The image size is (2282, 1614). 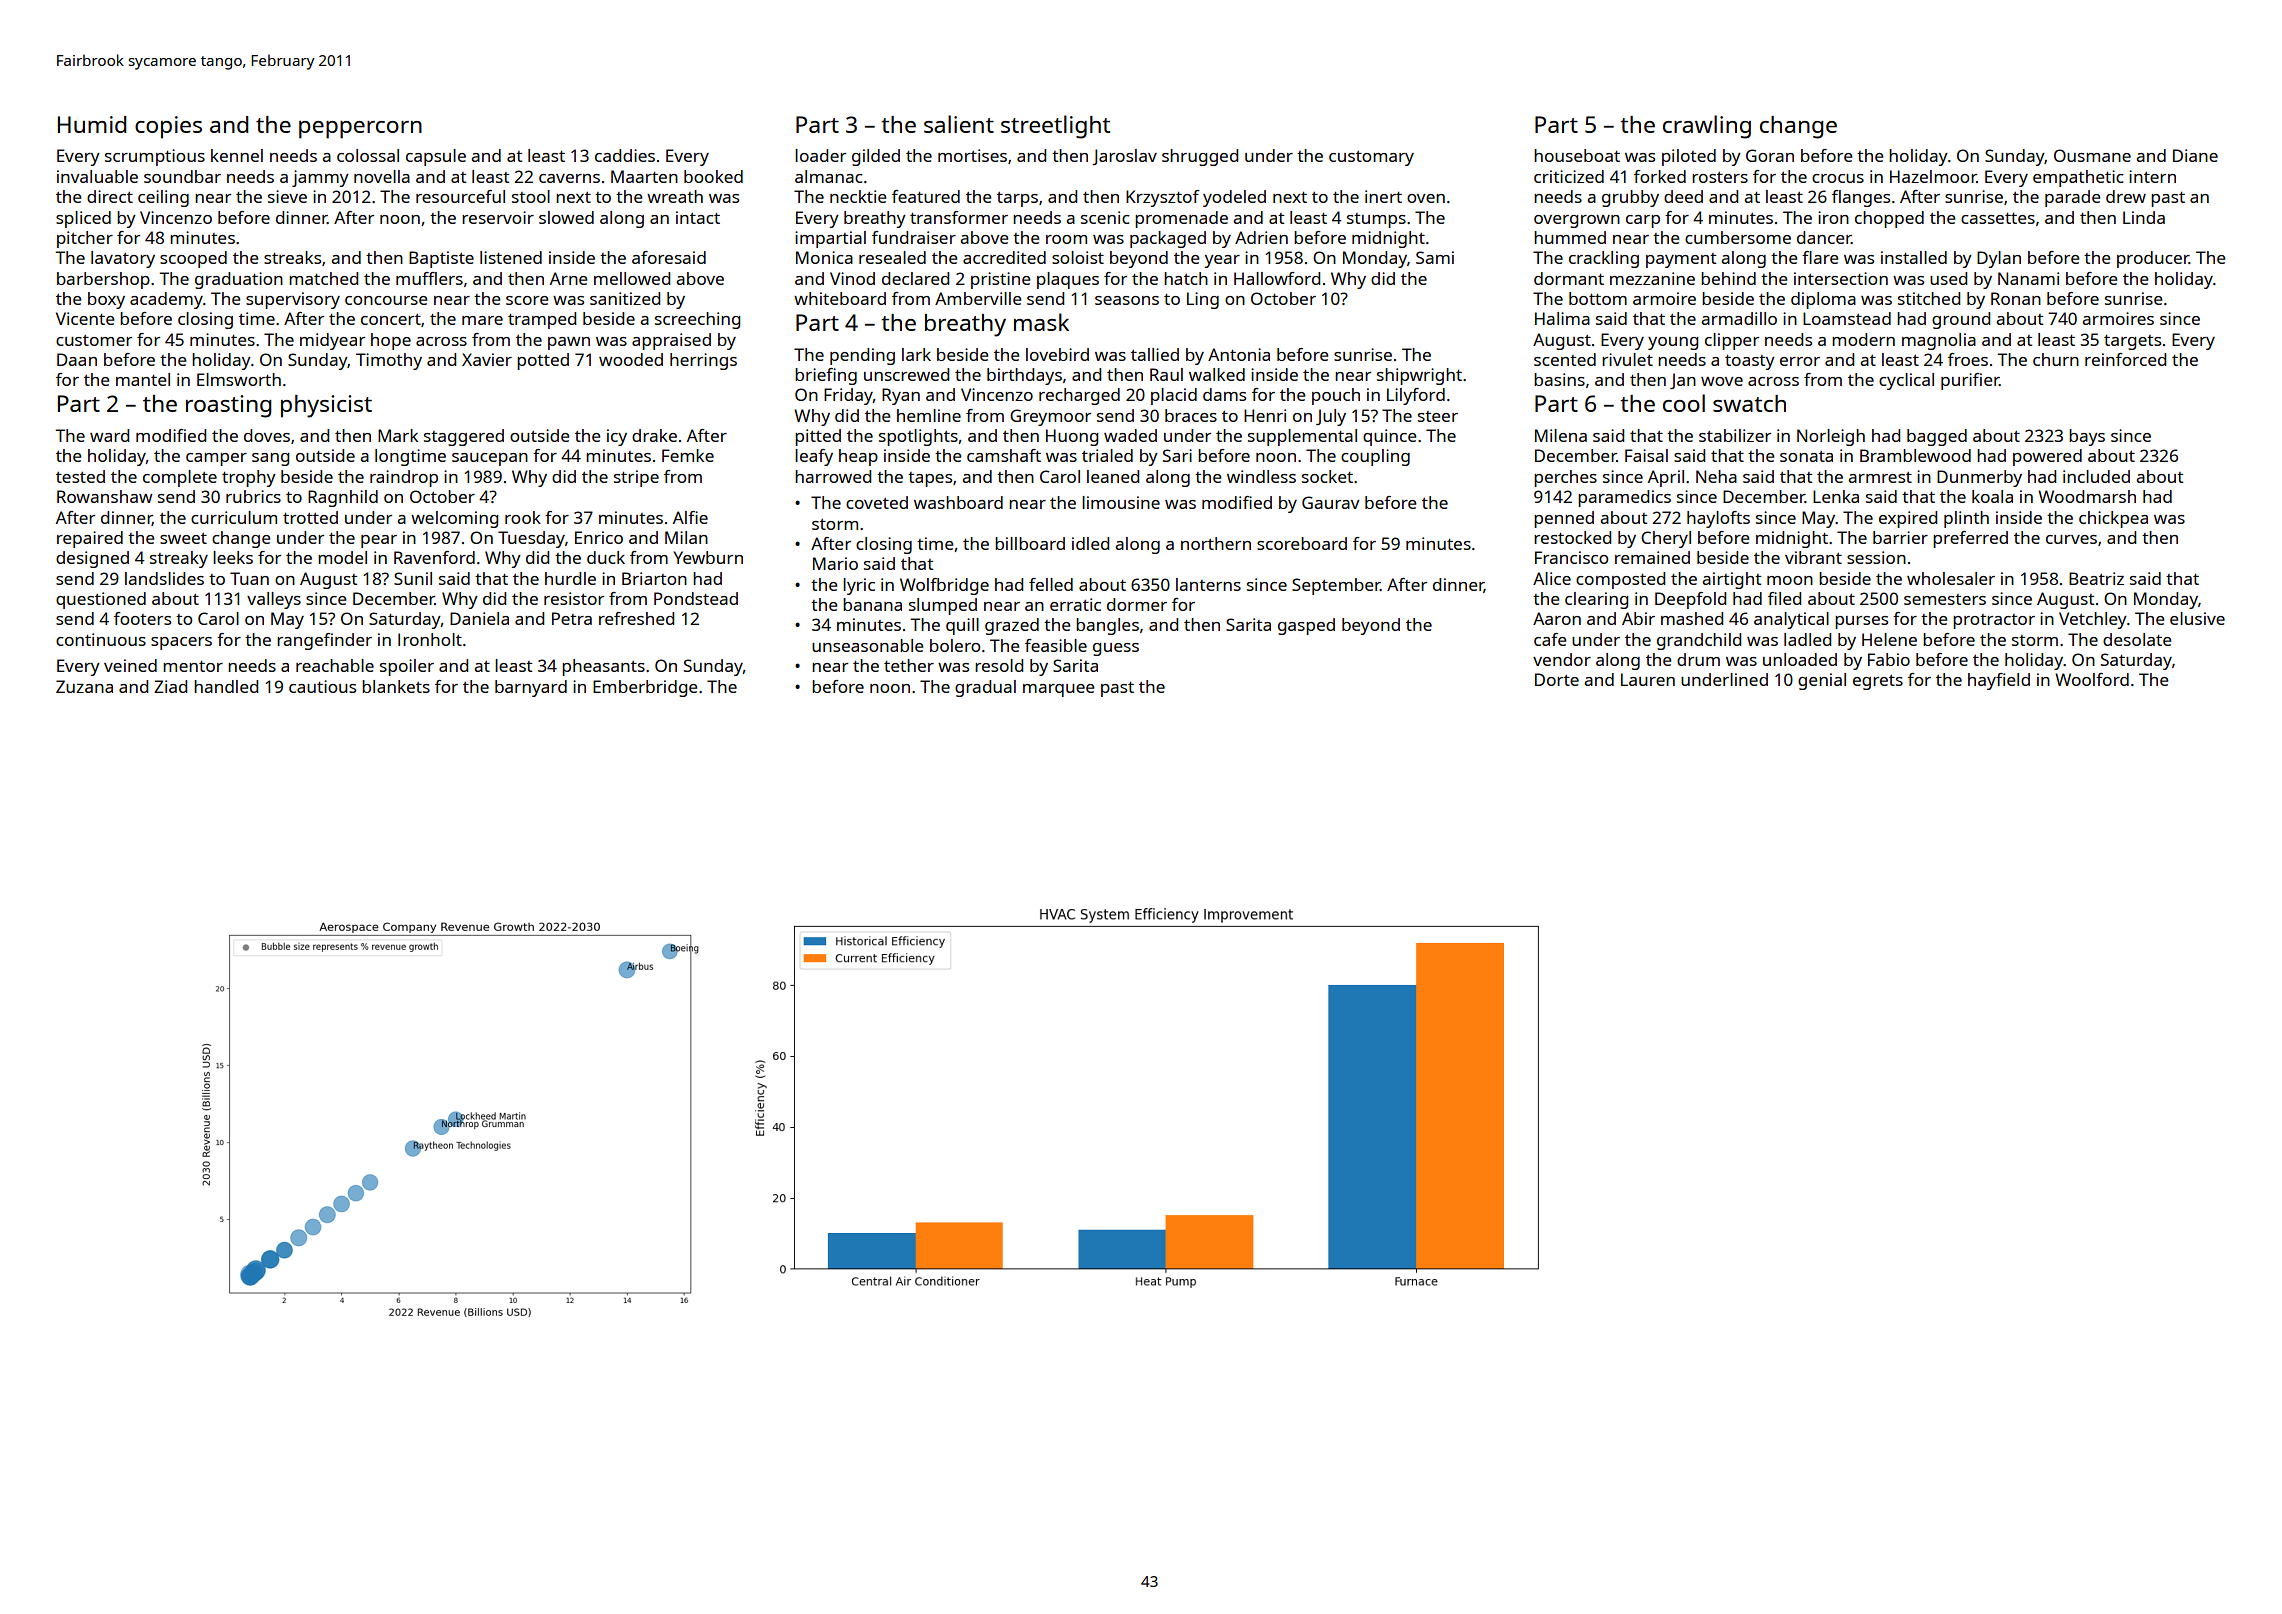 I want to click on Woodmarsh, so click(x=2087, y=496).
